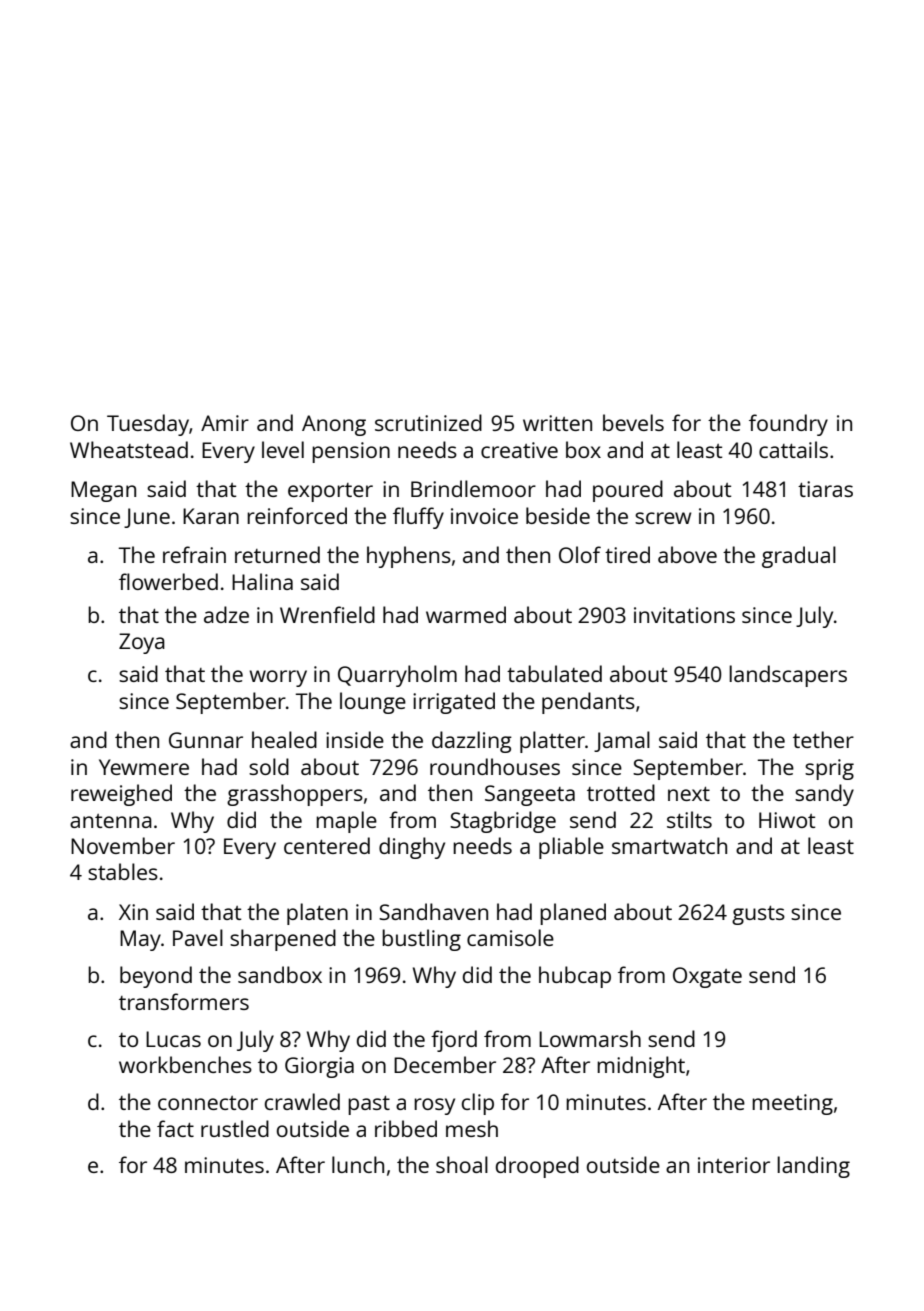  I want to click on sandbox, so click(280, 974).
